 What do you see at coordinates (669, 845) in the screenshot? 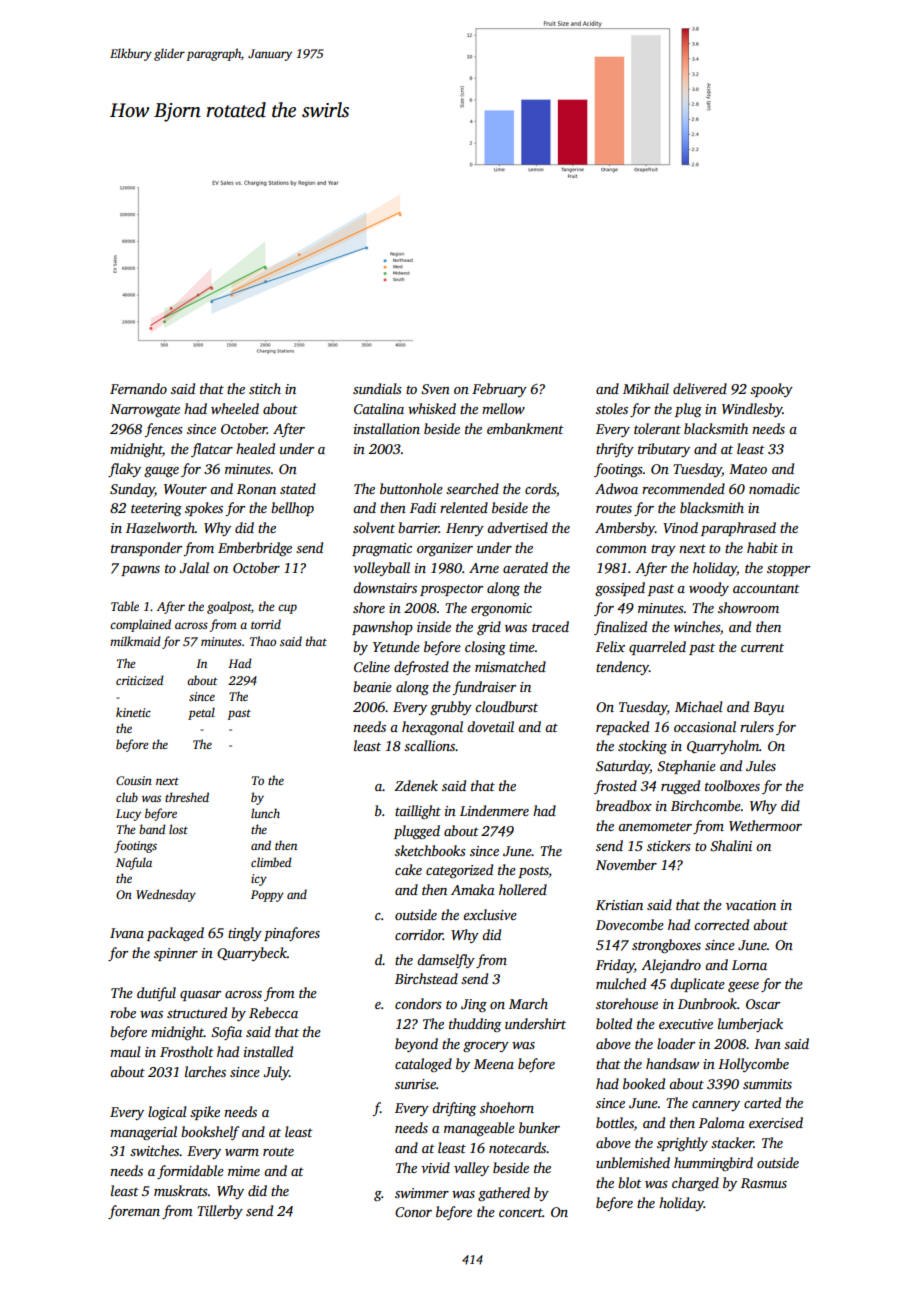
I see `stickers` at bounding box center [669, 845].
